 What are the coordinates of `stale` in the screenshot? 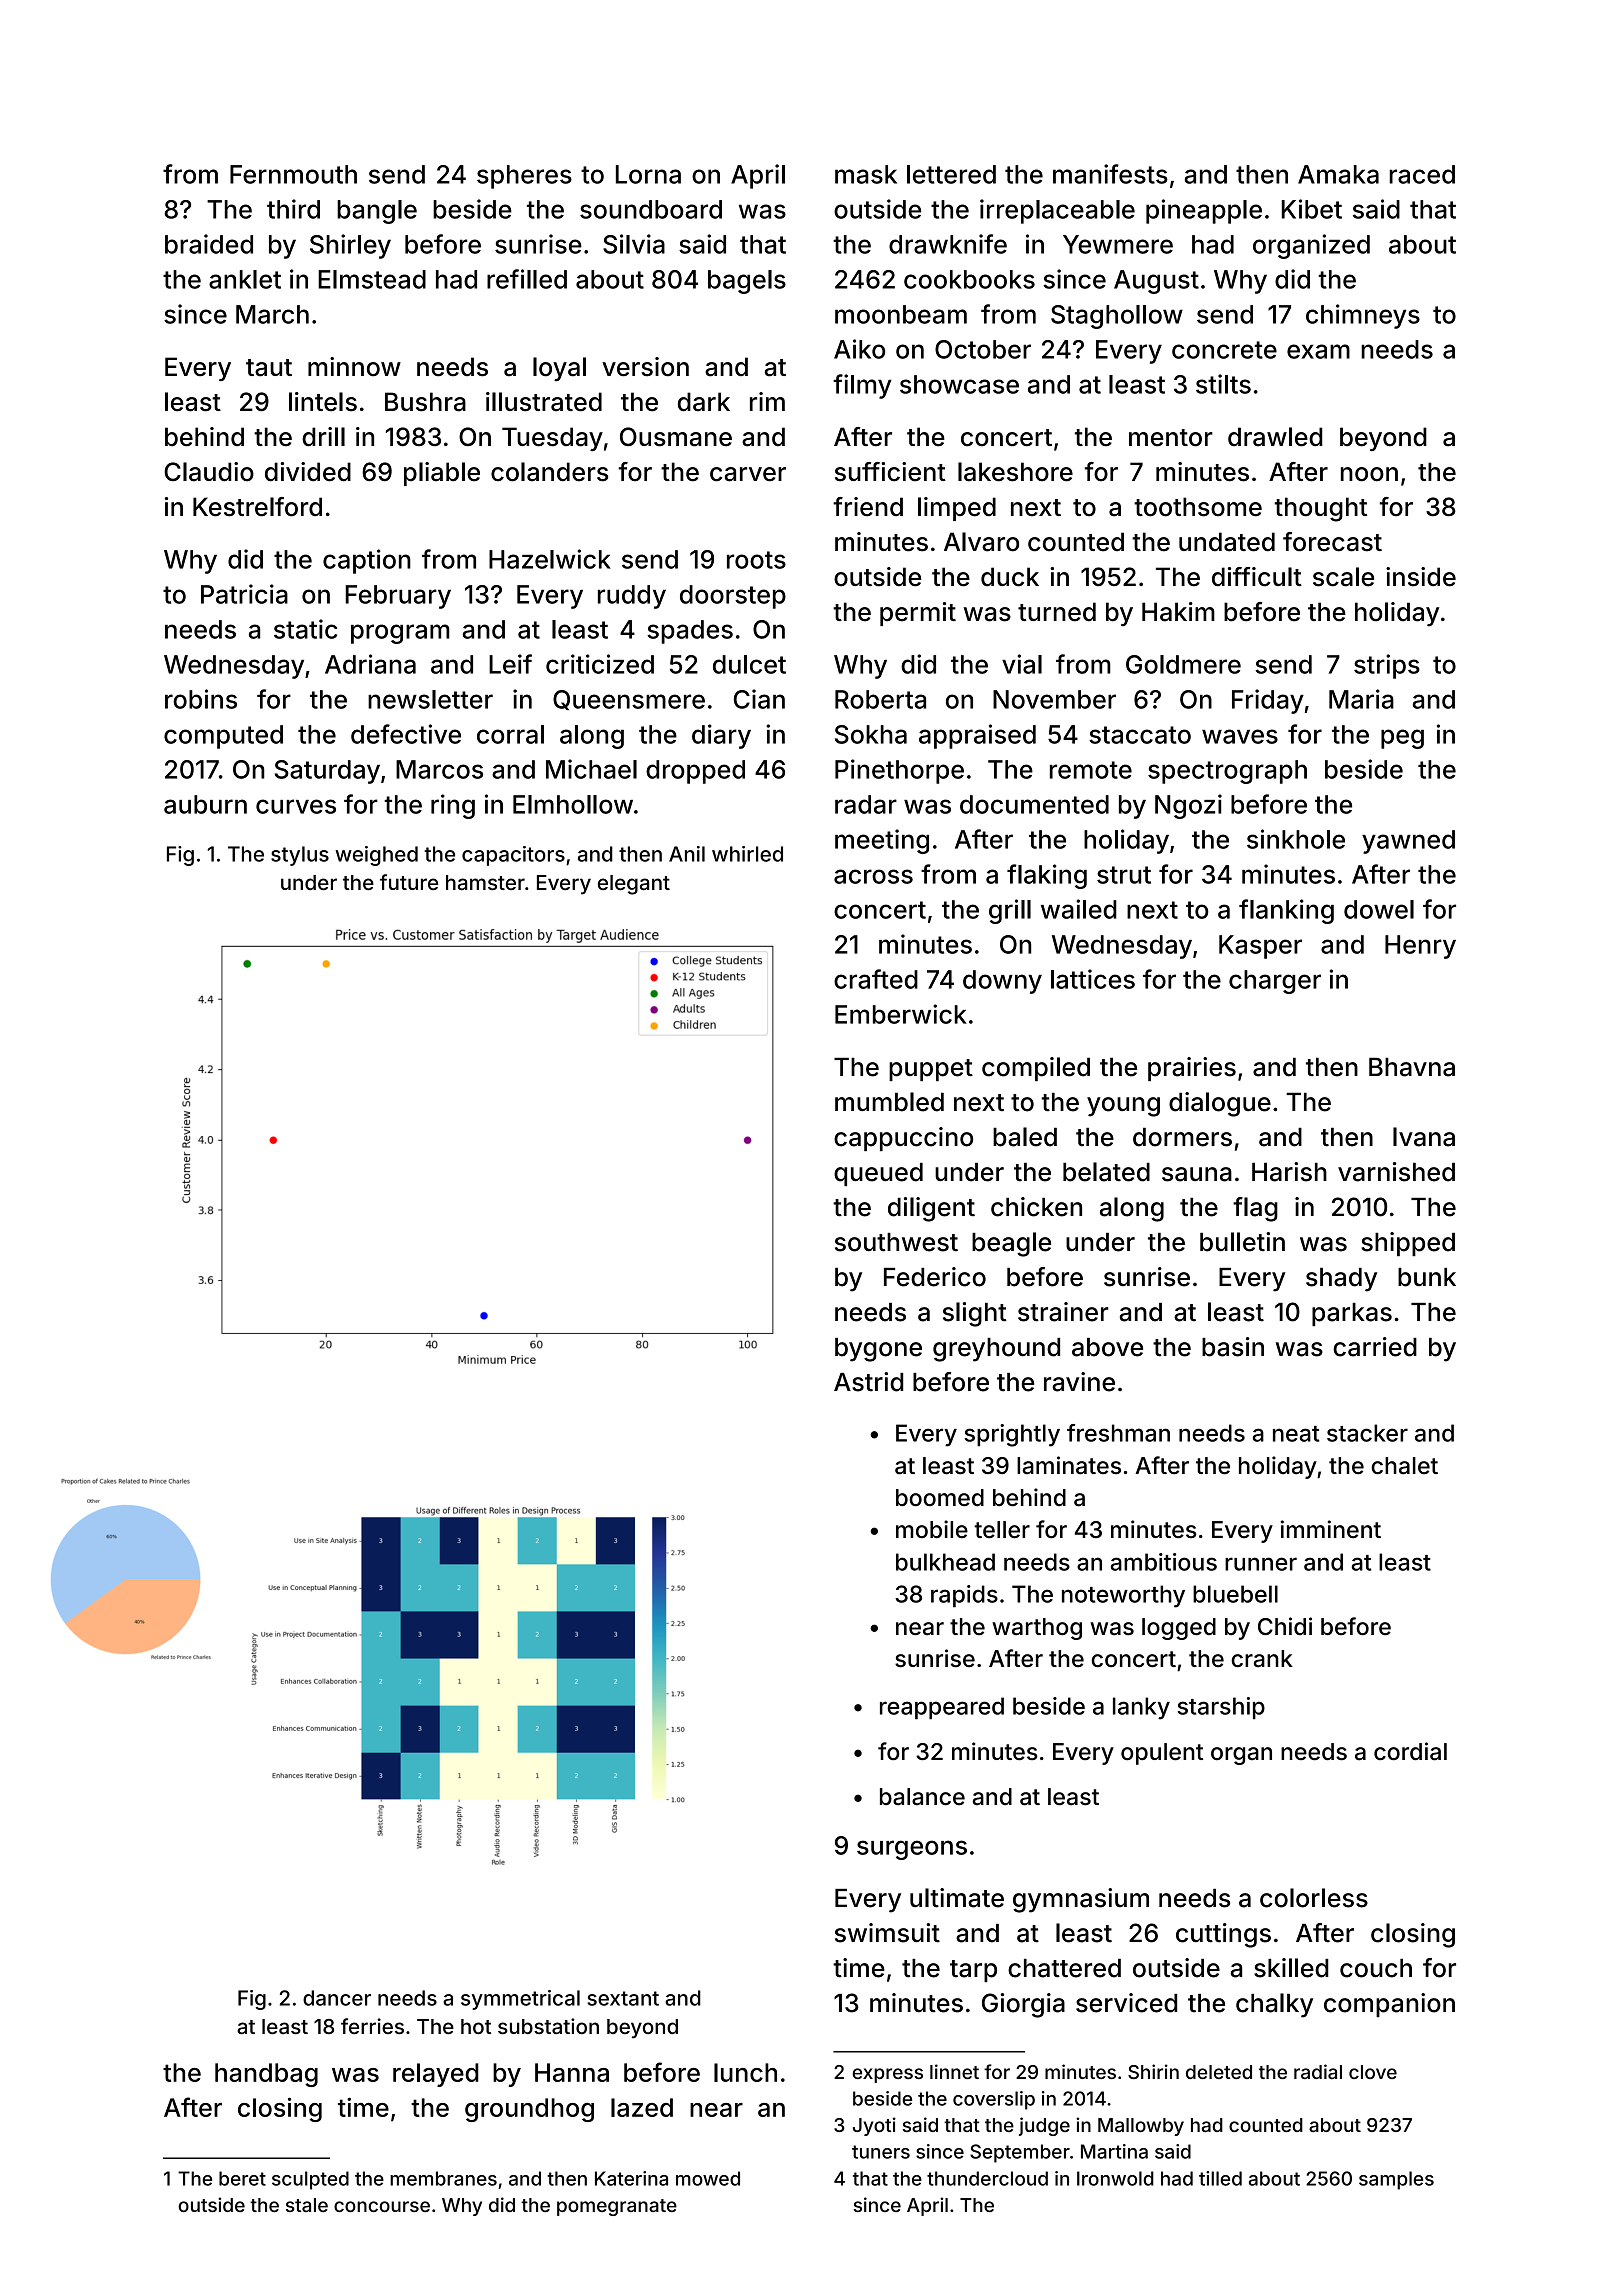 It's located at (307, 2205).
